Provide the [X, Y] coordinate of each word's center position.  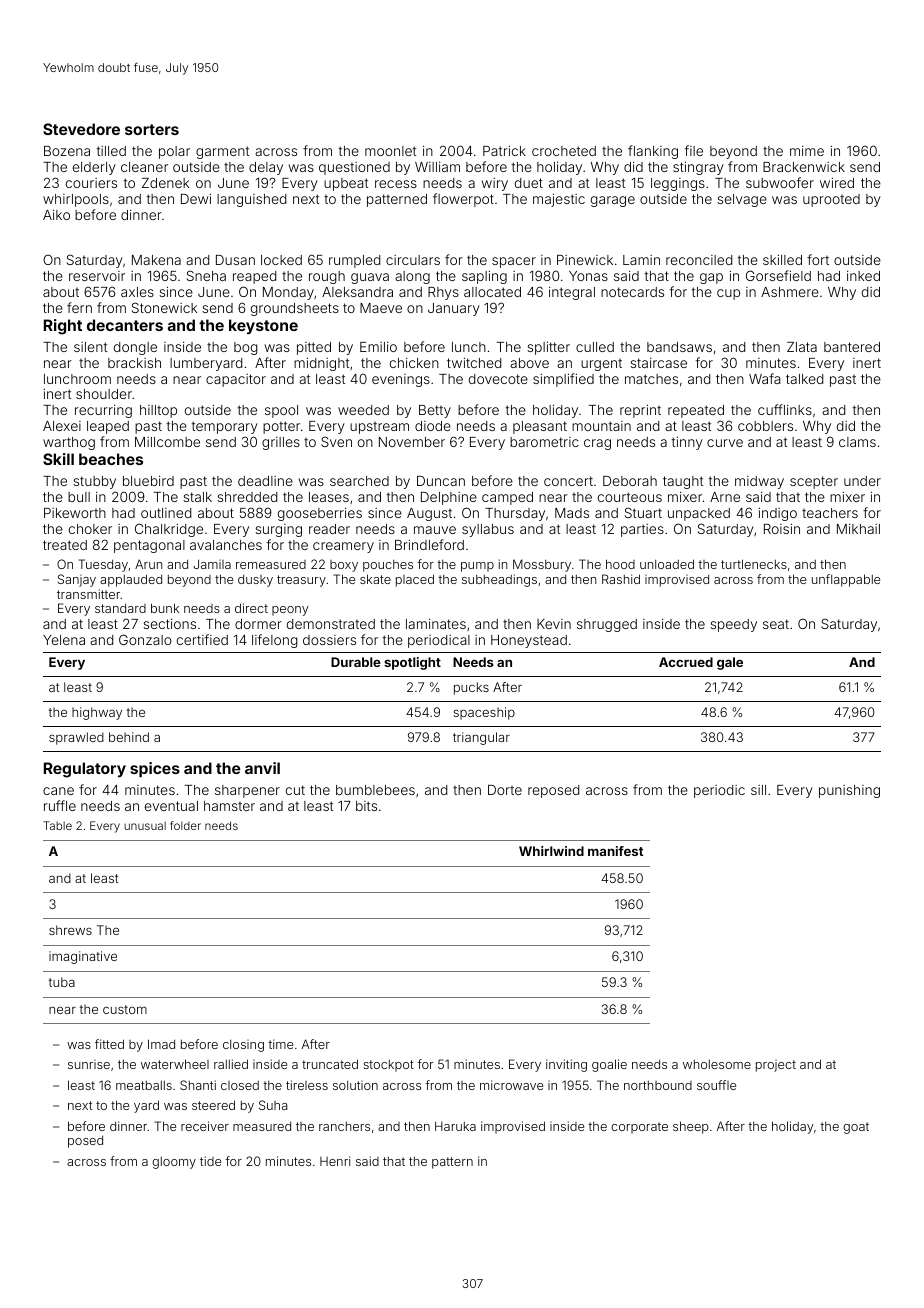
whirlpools [76, 200]
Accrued [686, 662]
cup [728, 294]
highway [97, 713]
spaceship [484, 713]
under [862, 481]
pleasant [540, 427]
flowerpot [463, 200]
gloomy [174, 1163]
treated [65, 545]
